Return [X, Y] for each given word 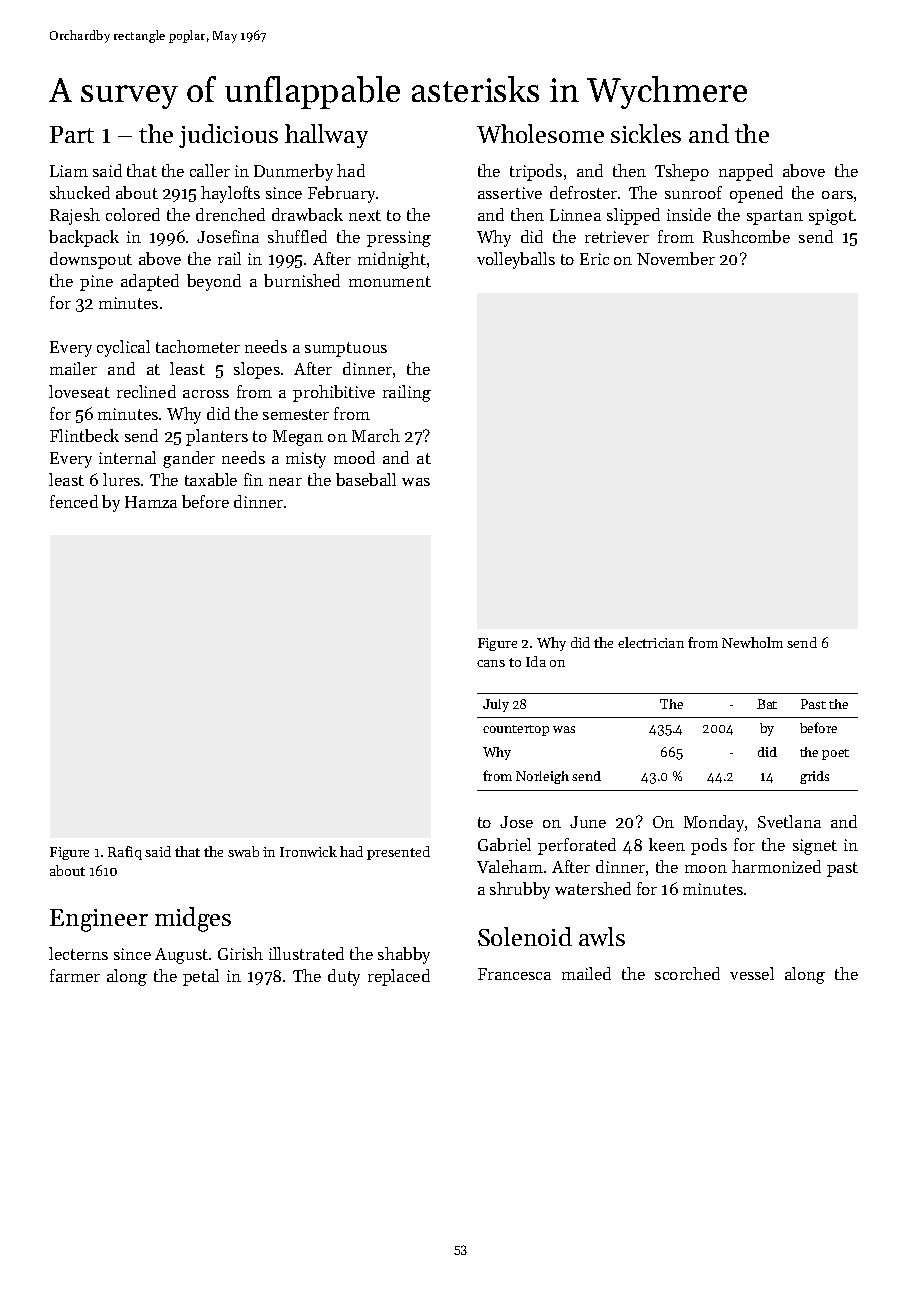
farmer [75, 975]
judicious [228, 136]
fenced [74, 501]
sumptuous [346, 349]
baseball [366, 479]
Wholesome [540, 133]
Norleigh [542, 777]
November [676, 258]
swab [243, 851]
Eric [594, 259]
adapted [150, 282]
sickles [646, 133]
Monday [714, 823]
